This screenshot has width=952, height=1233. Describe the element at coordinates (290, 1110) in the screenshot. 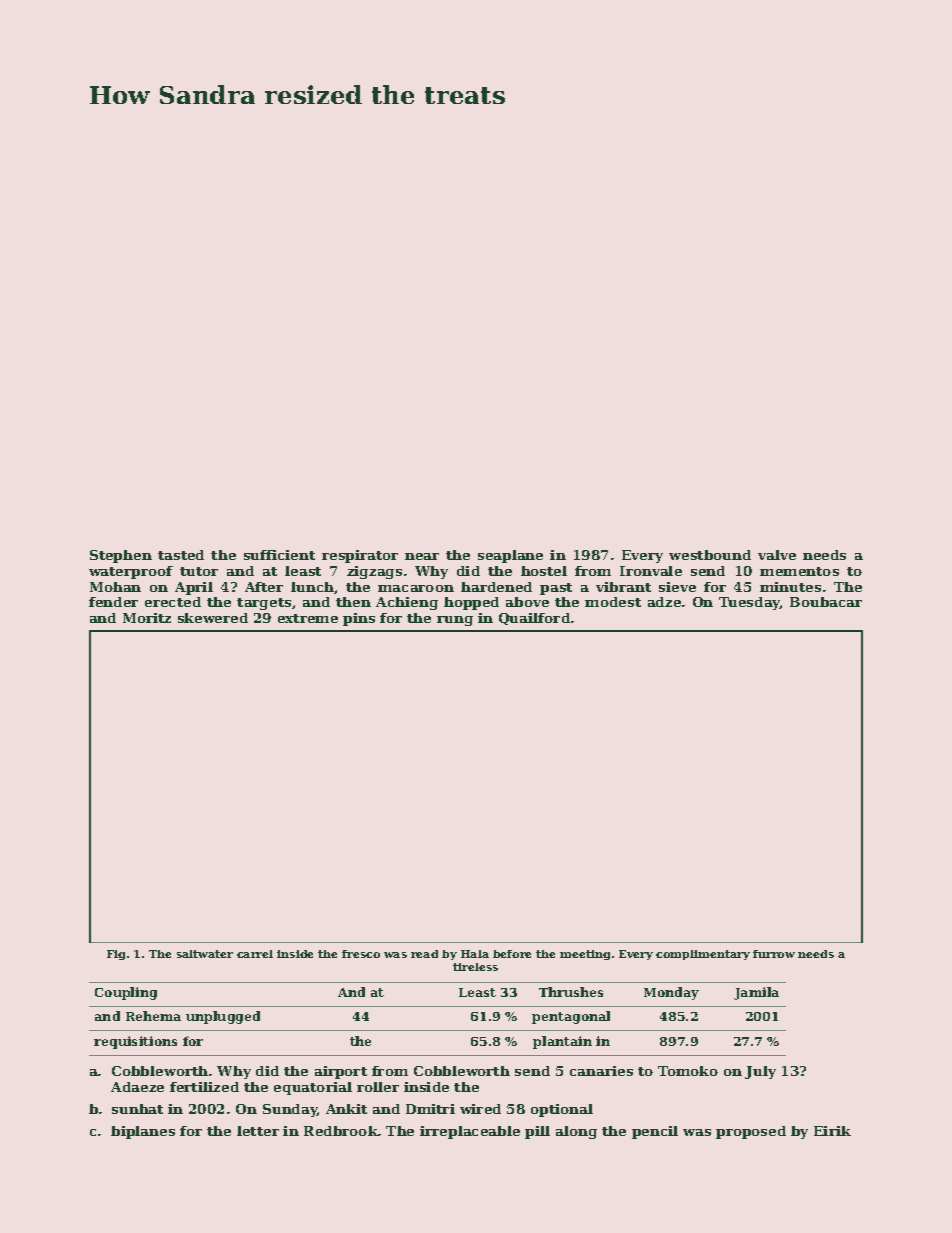

I see `Sunday` at that location.
